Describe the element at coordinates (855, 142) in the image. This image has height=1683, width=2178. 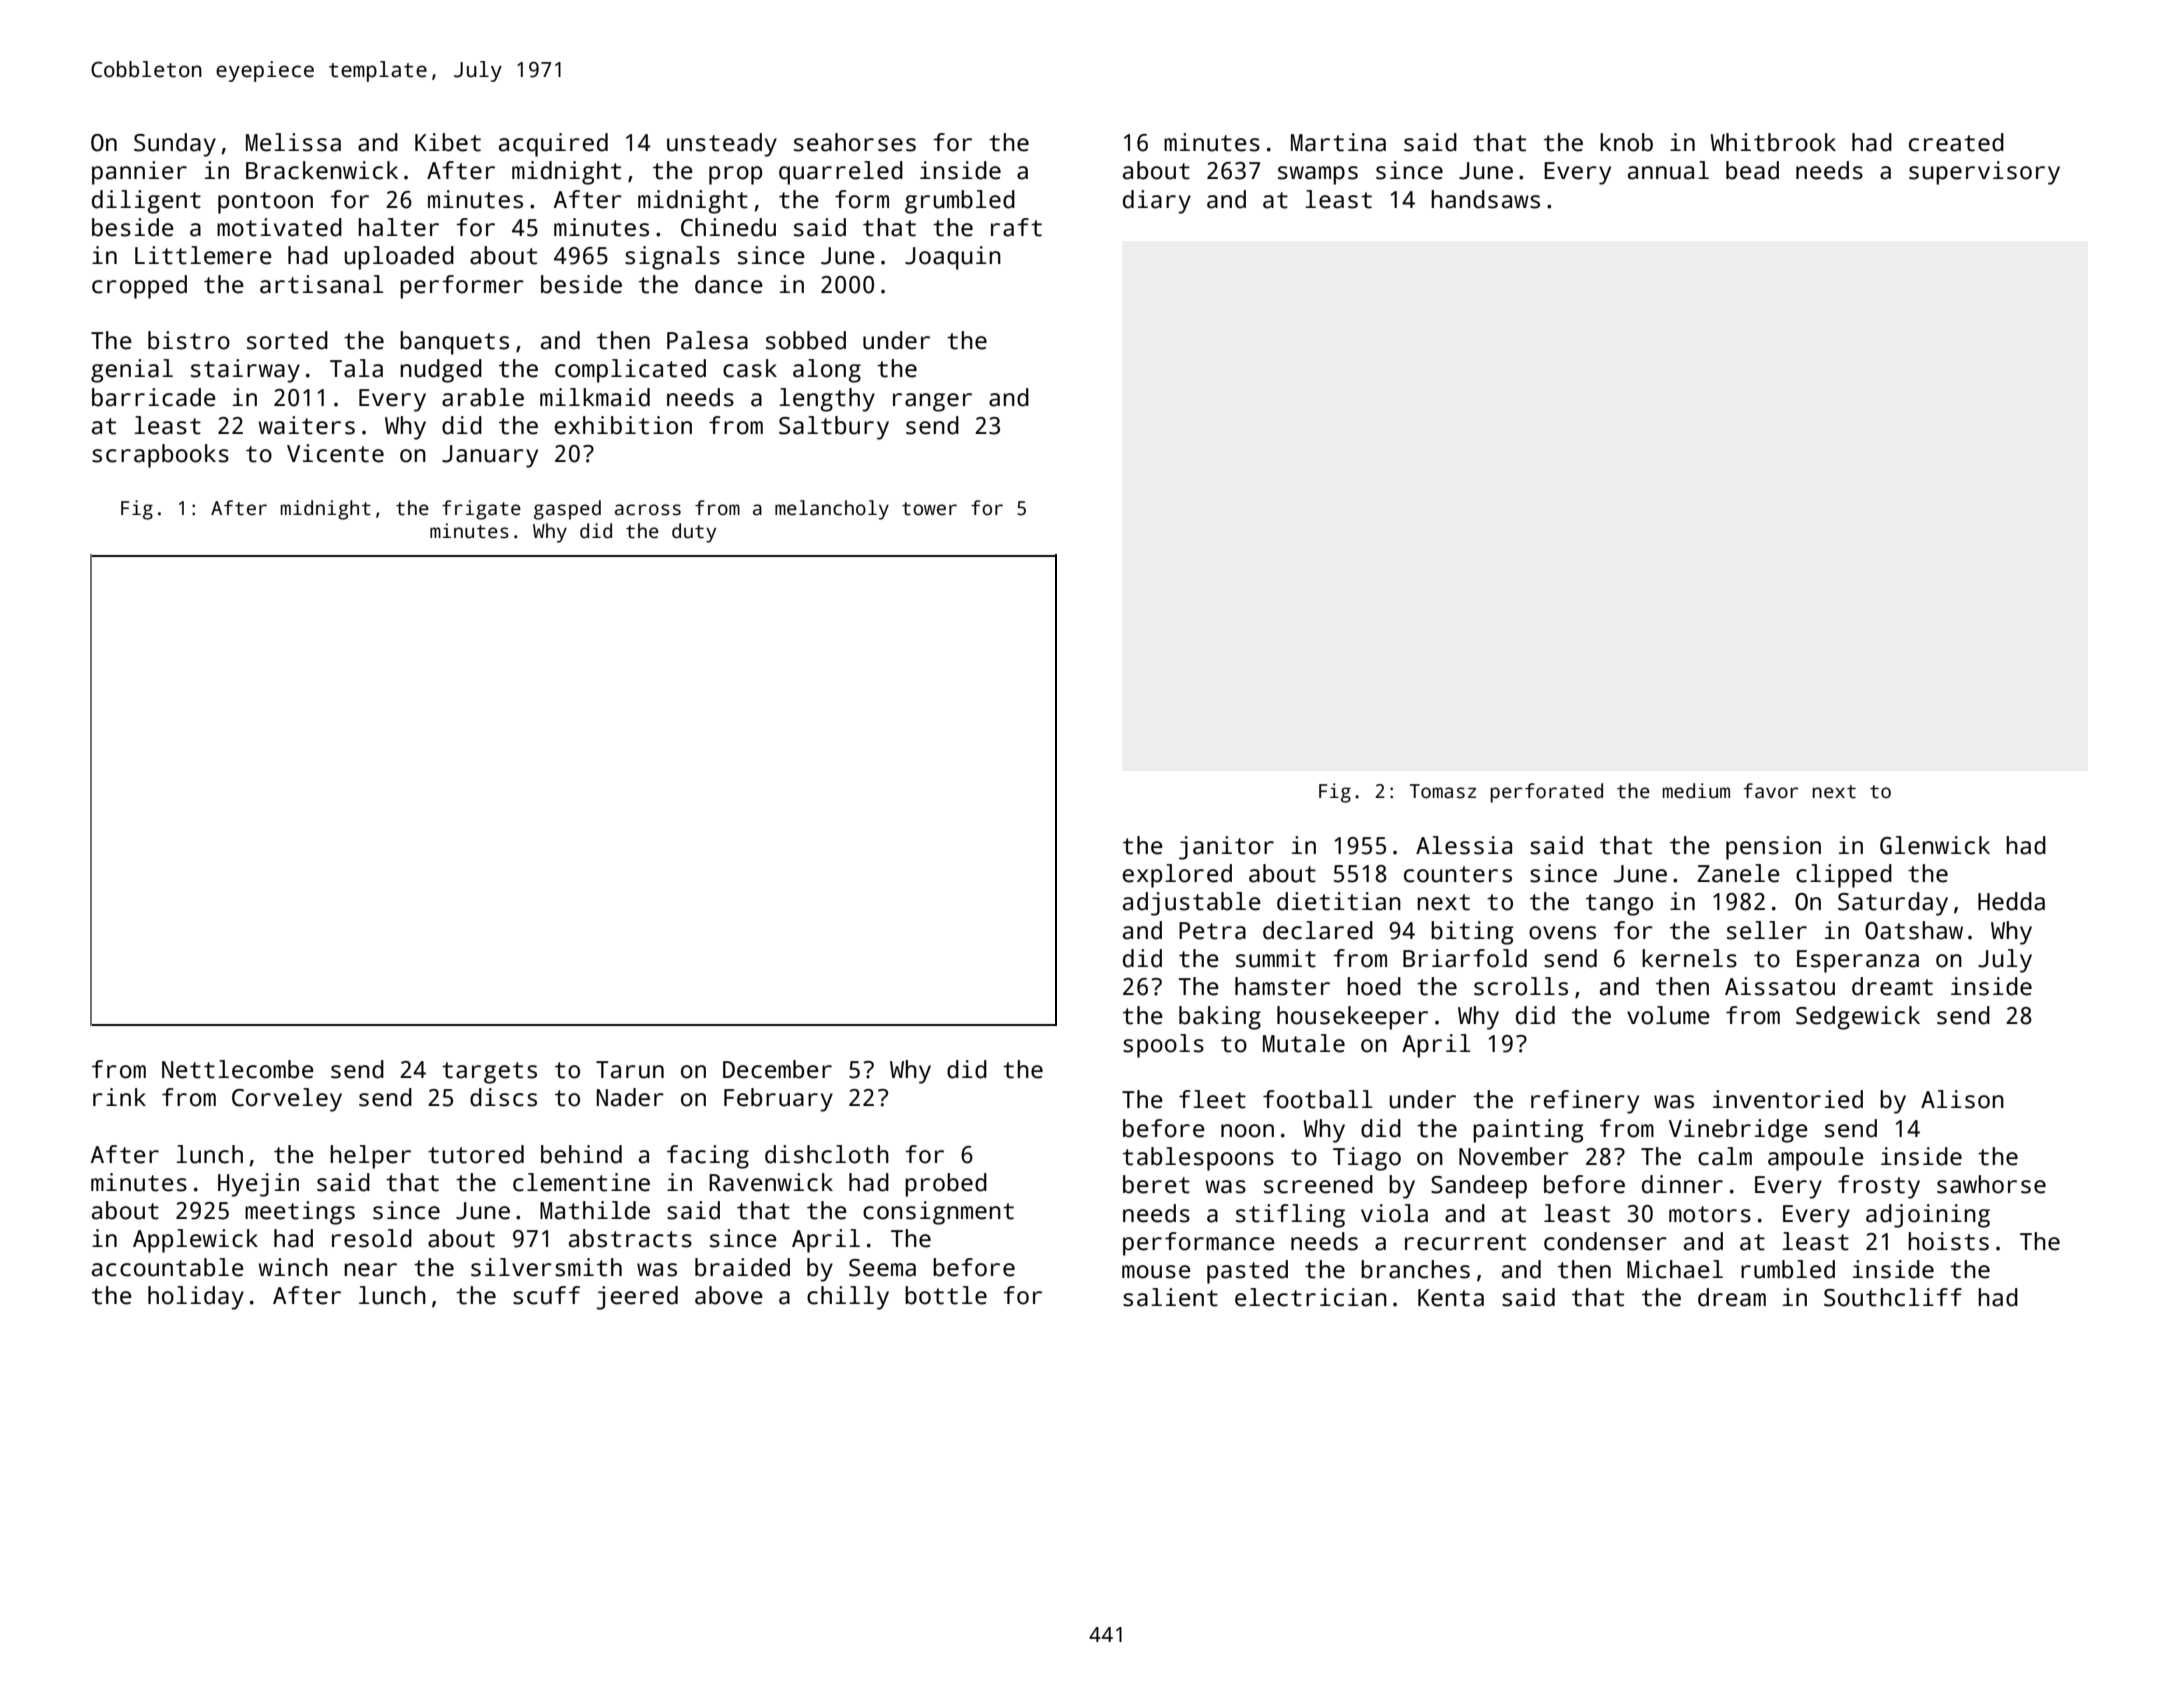
I see `seahorses` at that location.
